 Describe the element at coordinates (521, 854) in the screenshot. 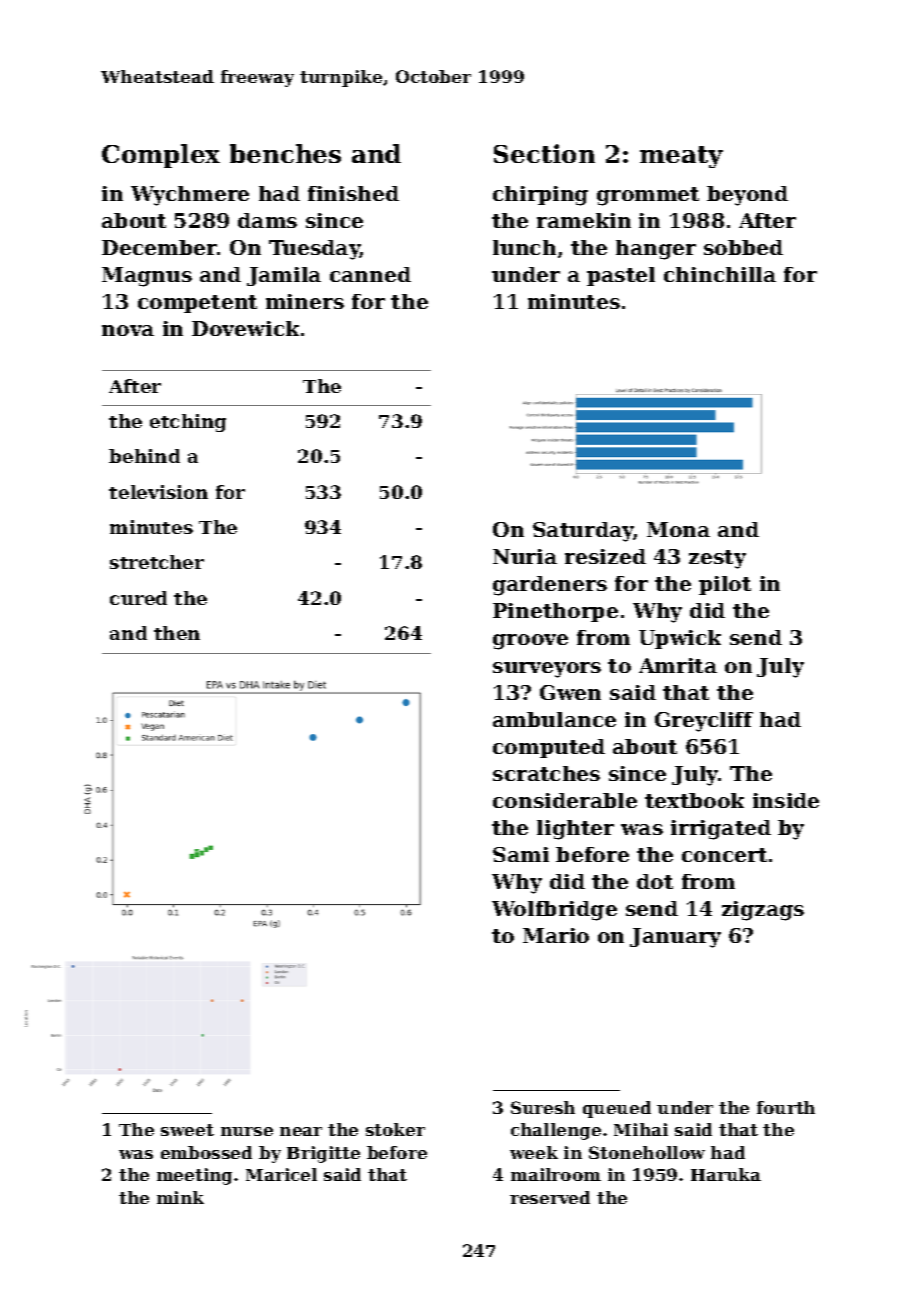

I see `Sami` at that location.
